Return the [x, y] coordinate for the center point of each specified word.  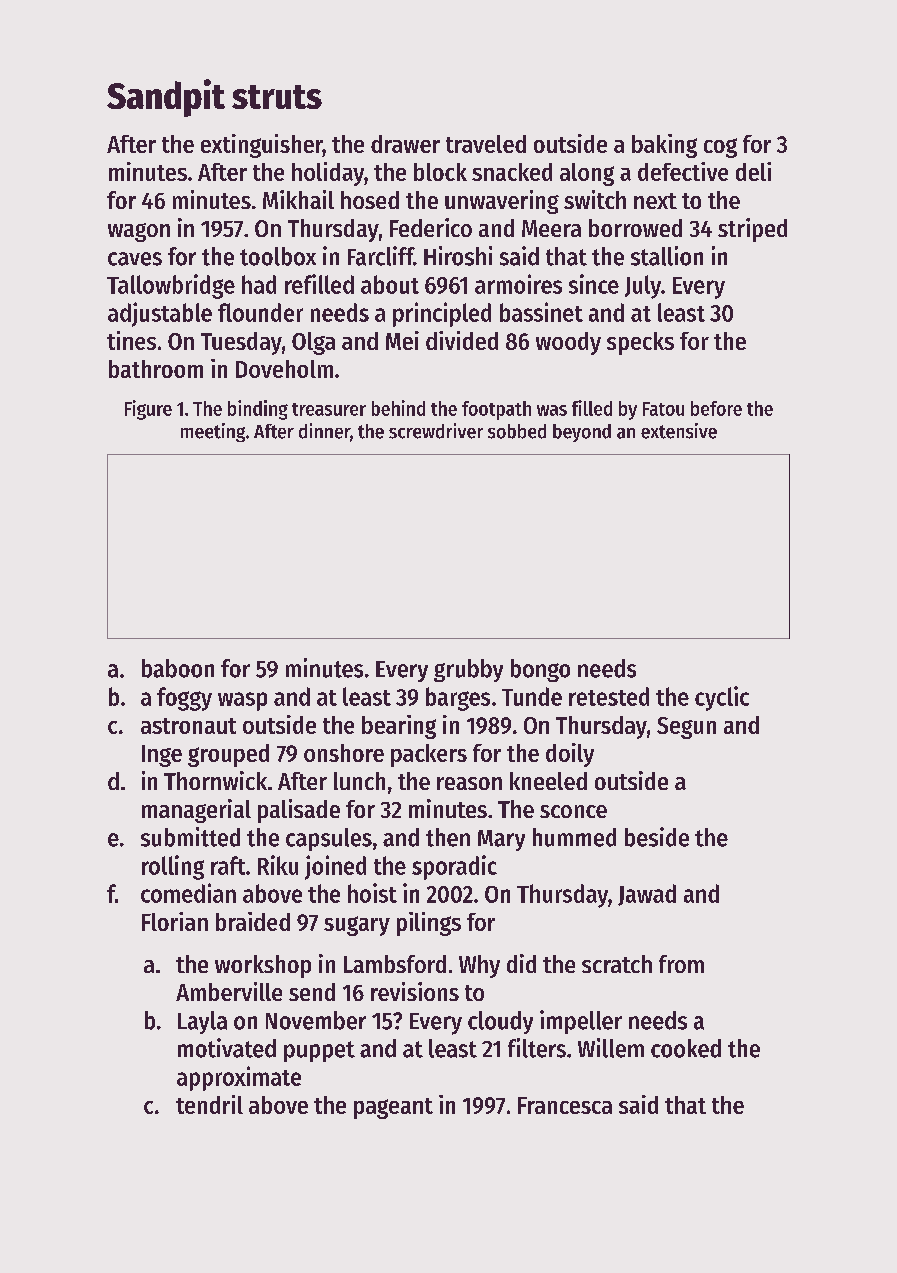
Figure [148, 410]
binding [258, 410]
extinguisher [262, 146]
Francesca [565, 1105]
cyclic [722, 698]
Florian [175, 921]
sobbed [517, 431]
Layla [202, 1022]
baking [664, 146]
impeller [581, 1022]
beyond [582, 433]
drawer [405, 144]
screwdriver [436, 431]
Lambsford [395, 964]
